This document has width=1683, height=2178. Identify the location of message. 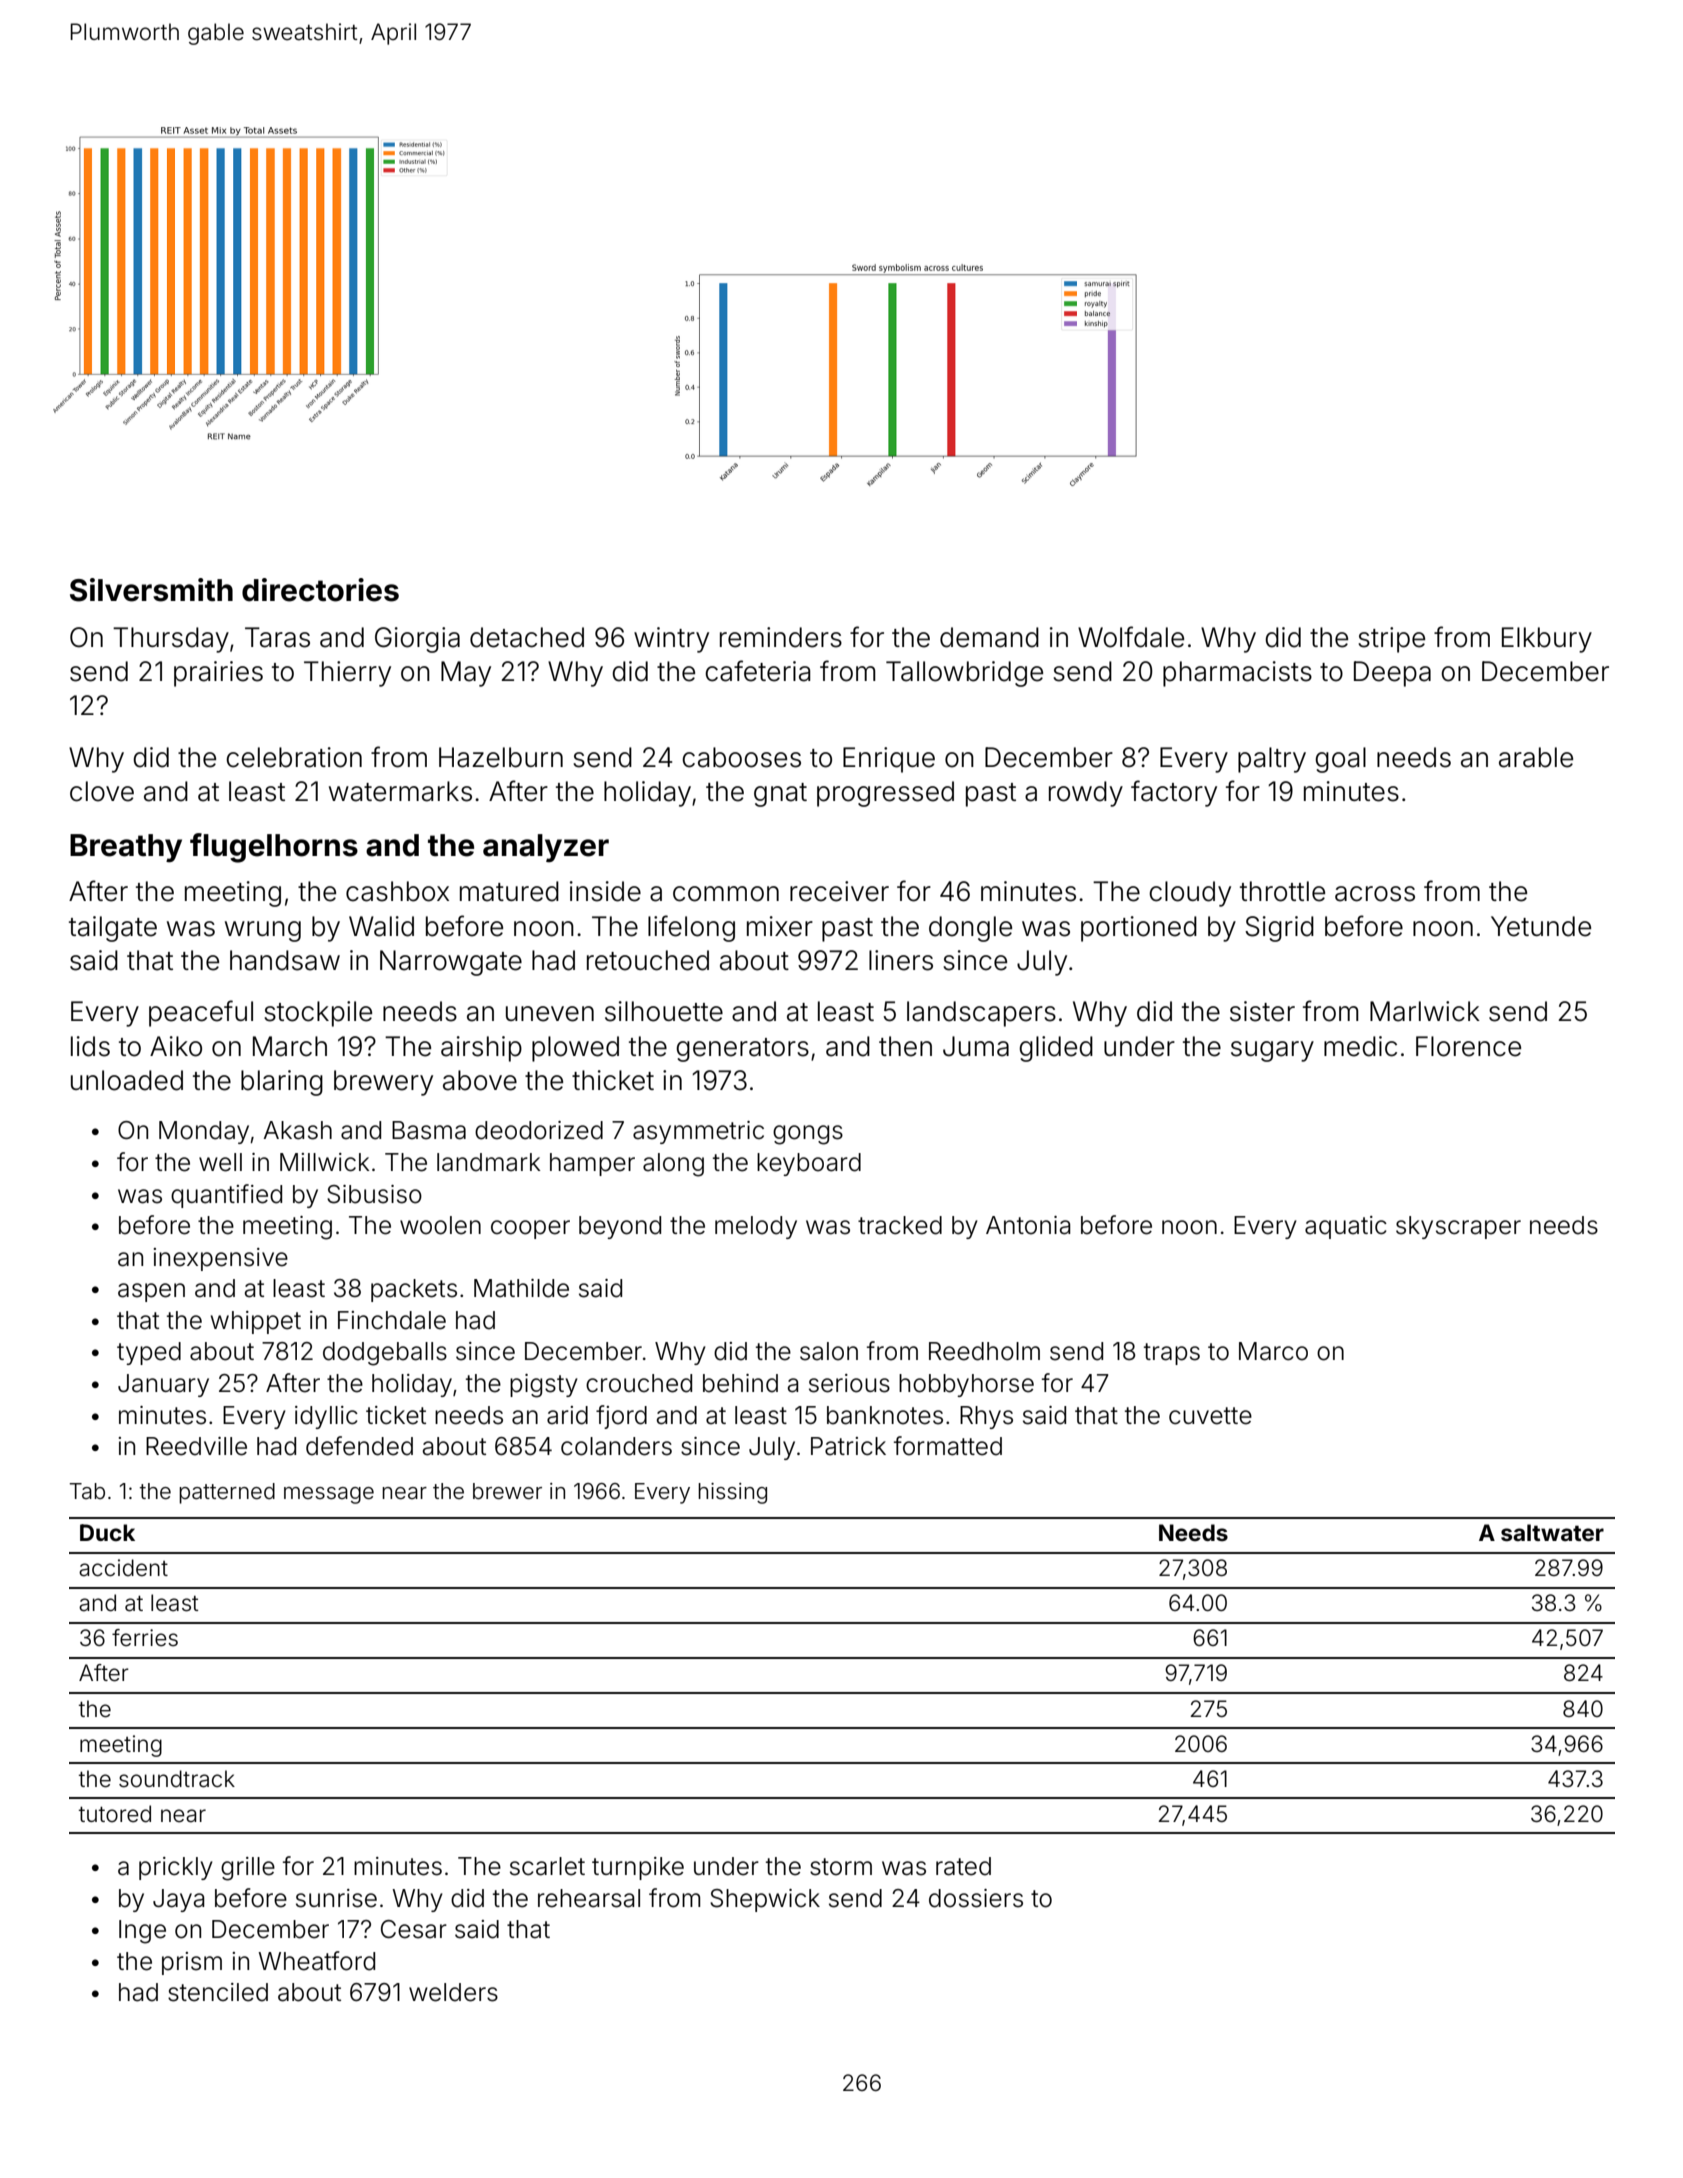
(329, 1495).
